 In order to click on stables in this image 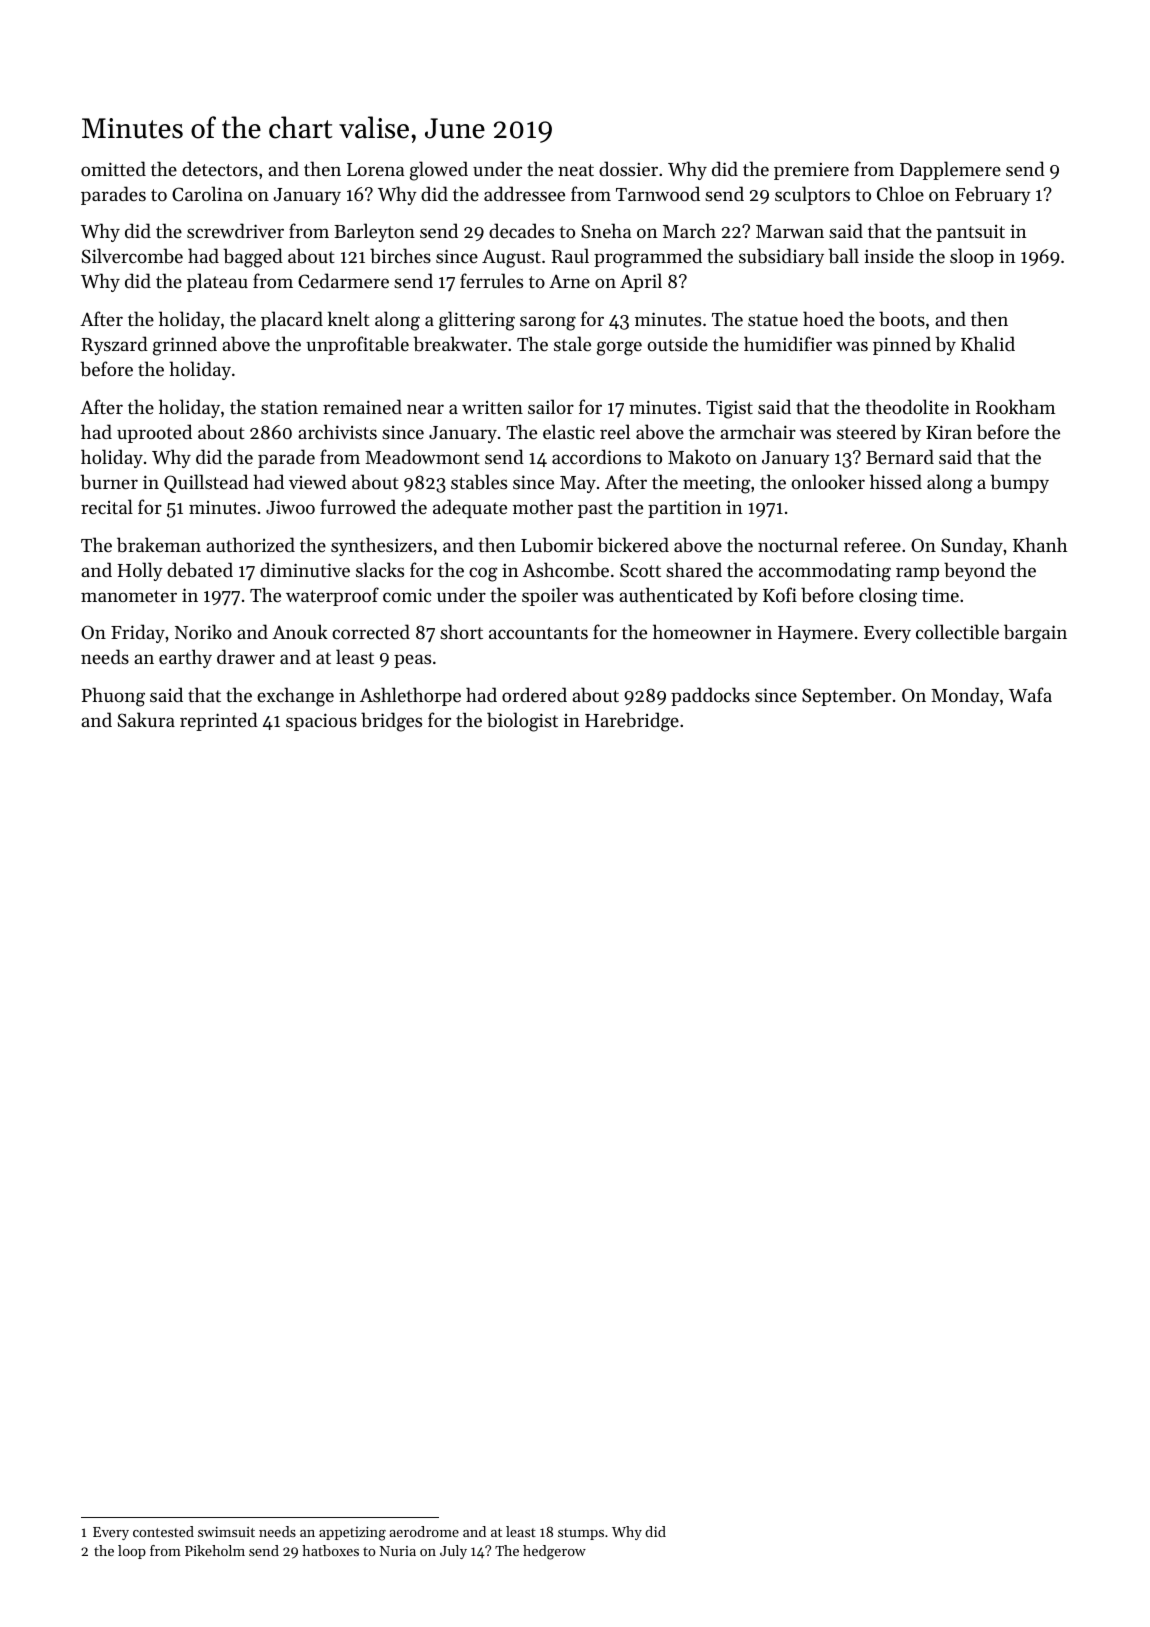, I will do `click(479, 481)`.
